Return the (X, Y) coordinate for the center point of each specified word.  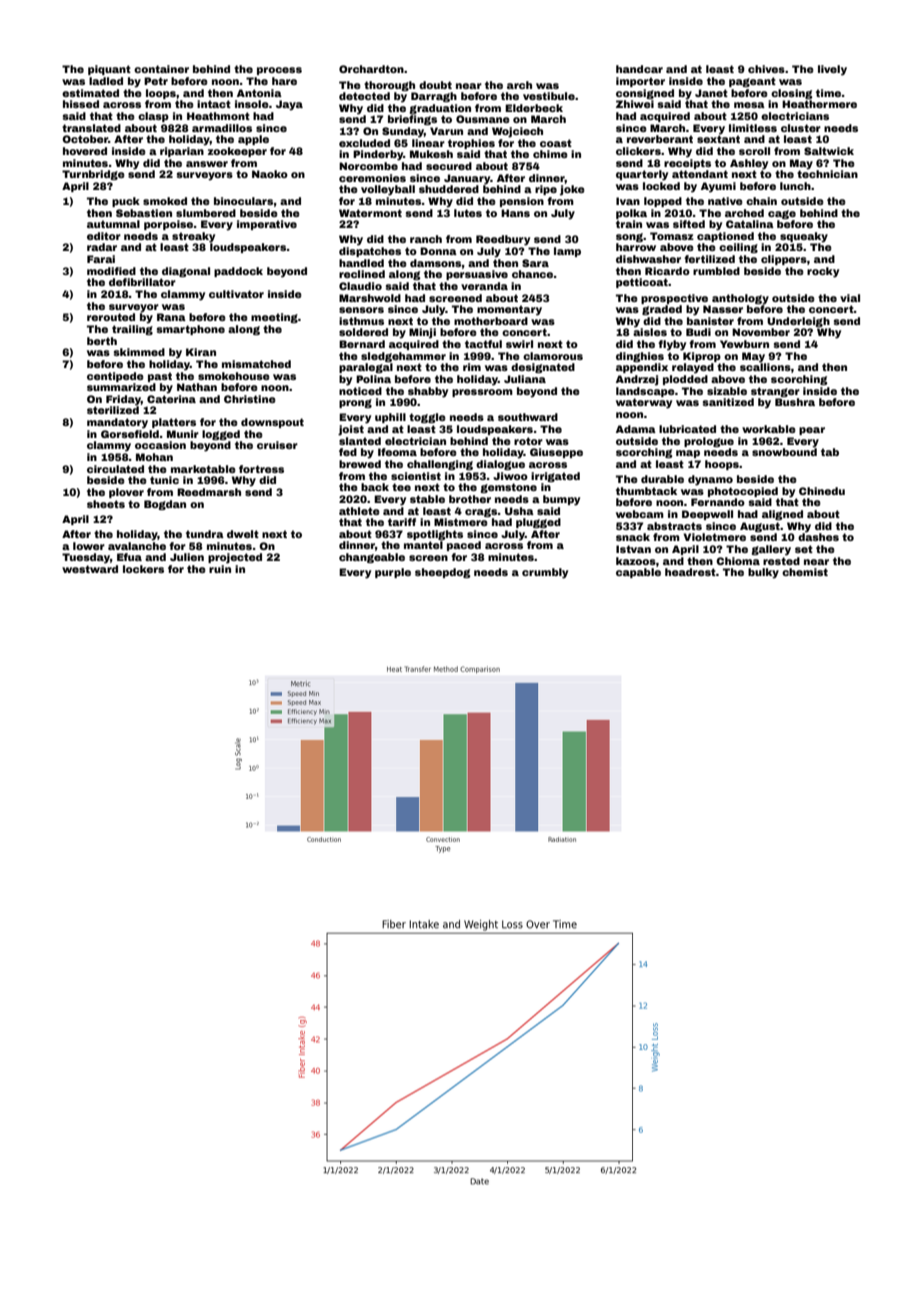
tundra (205, 534)
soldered (363, 332)
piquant (109, 70)
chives (766, 69)
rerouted (111, 317)
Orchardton (371, 69)
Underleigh (798, 322)
